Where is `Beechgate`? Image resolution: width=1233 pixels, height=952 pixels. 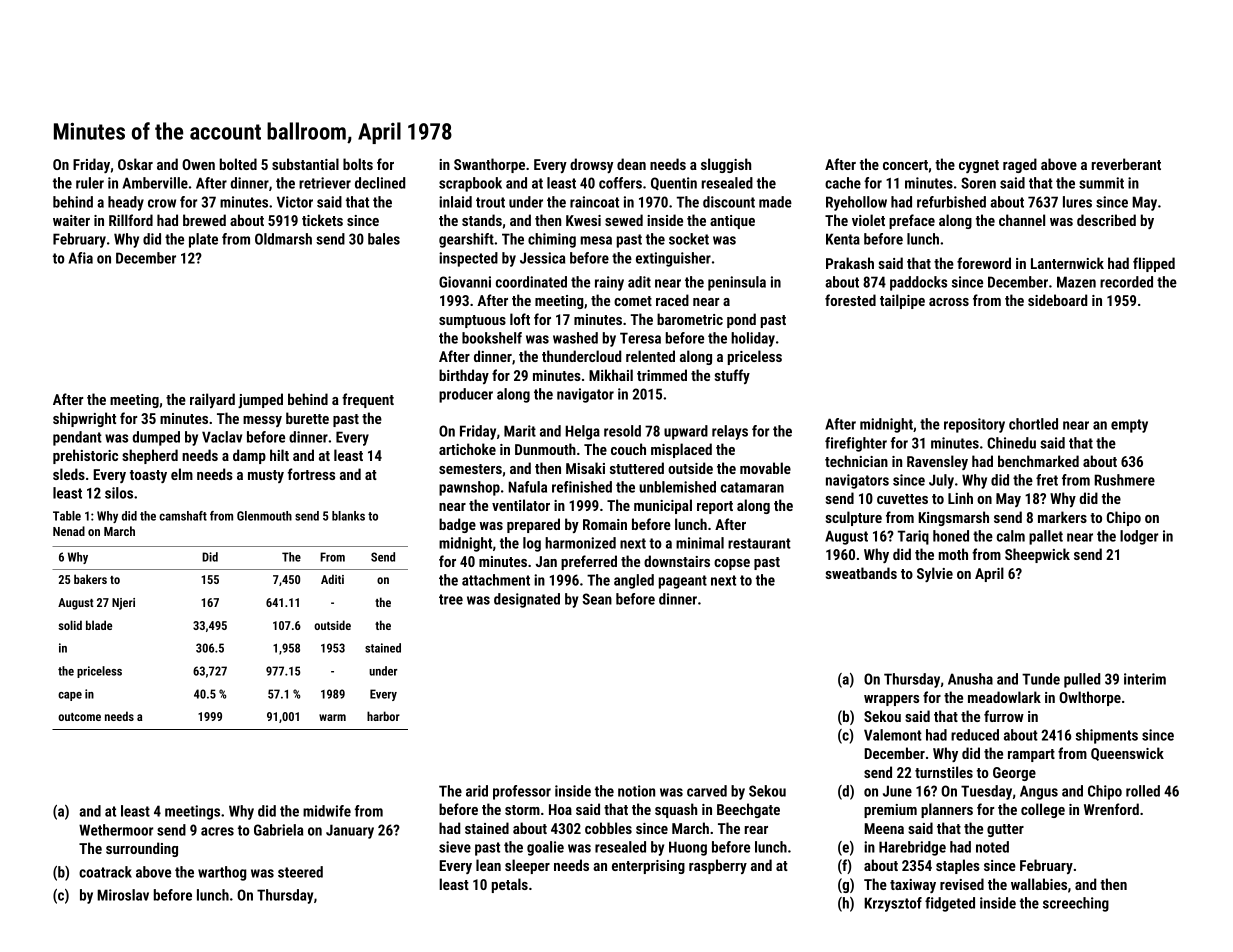 Beechgate is located at coordinates (748, 810).
